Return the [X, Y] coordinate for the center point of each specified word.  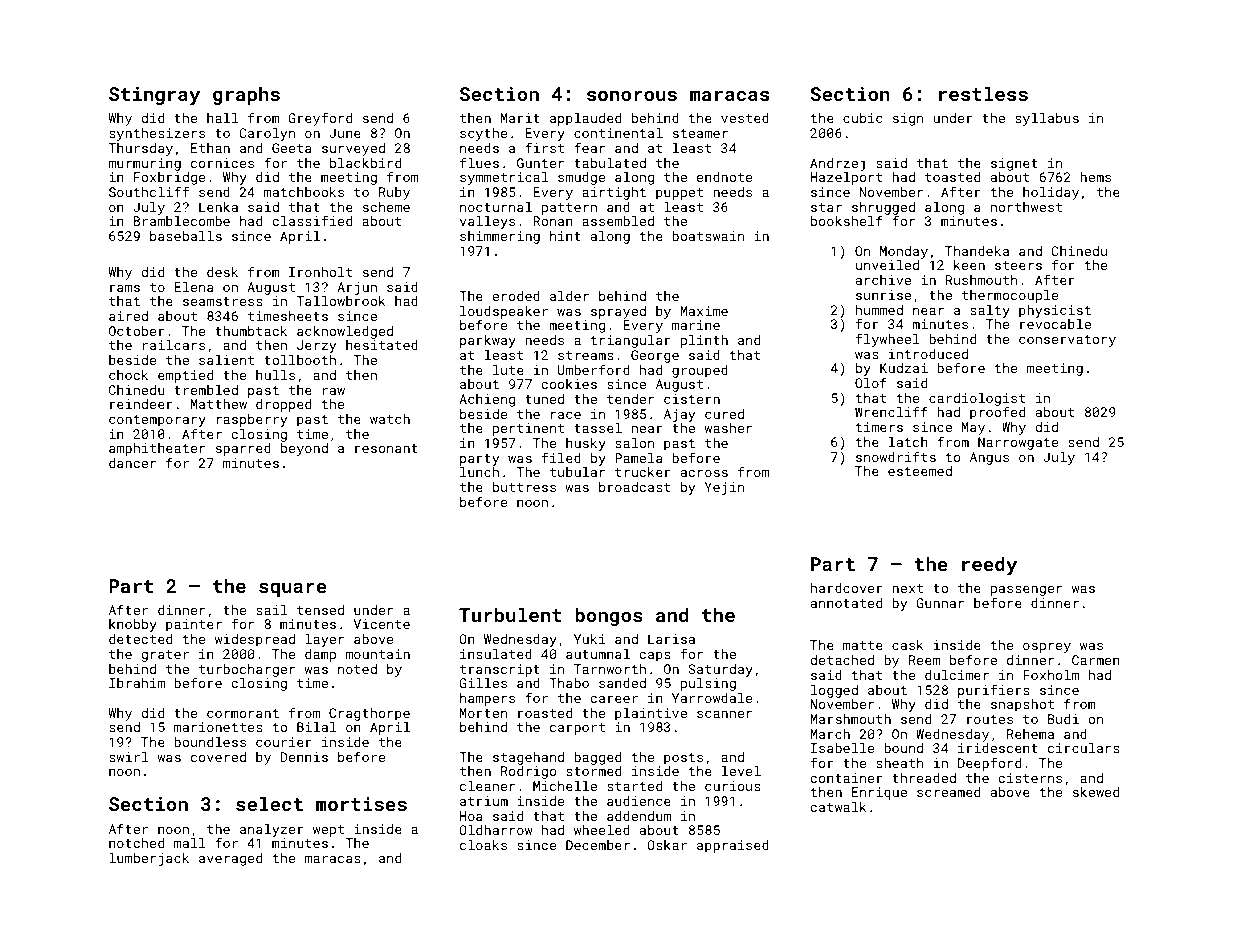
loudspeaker [504, 313]
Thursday [141, 149]
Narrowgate [1018, 443]
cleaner [487, 786]
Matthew [219, 404]
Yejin [724, 488]
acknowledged [345, 332]
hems [1095, 177]
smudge [581, 178]
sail [271, 610]
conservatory [1067, 341]
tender [630, 399]
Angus [989, 458]
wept [328, 831]
